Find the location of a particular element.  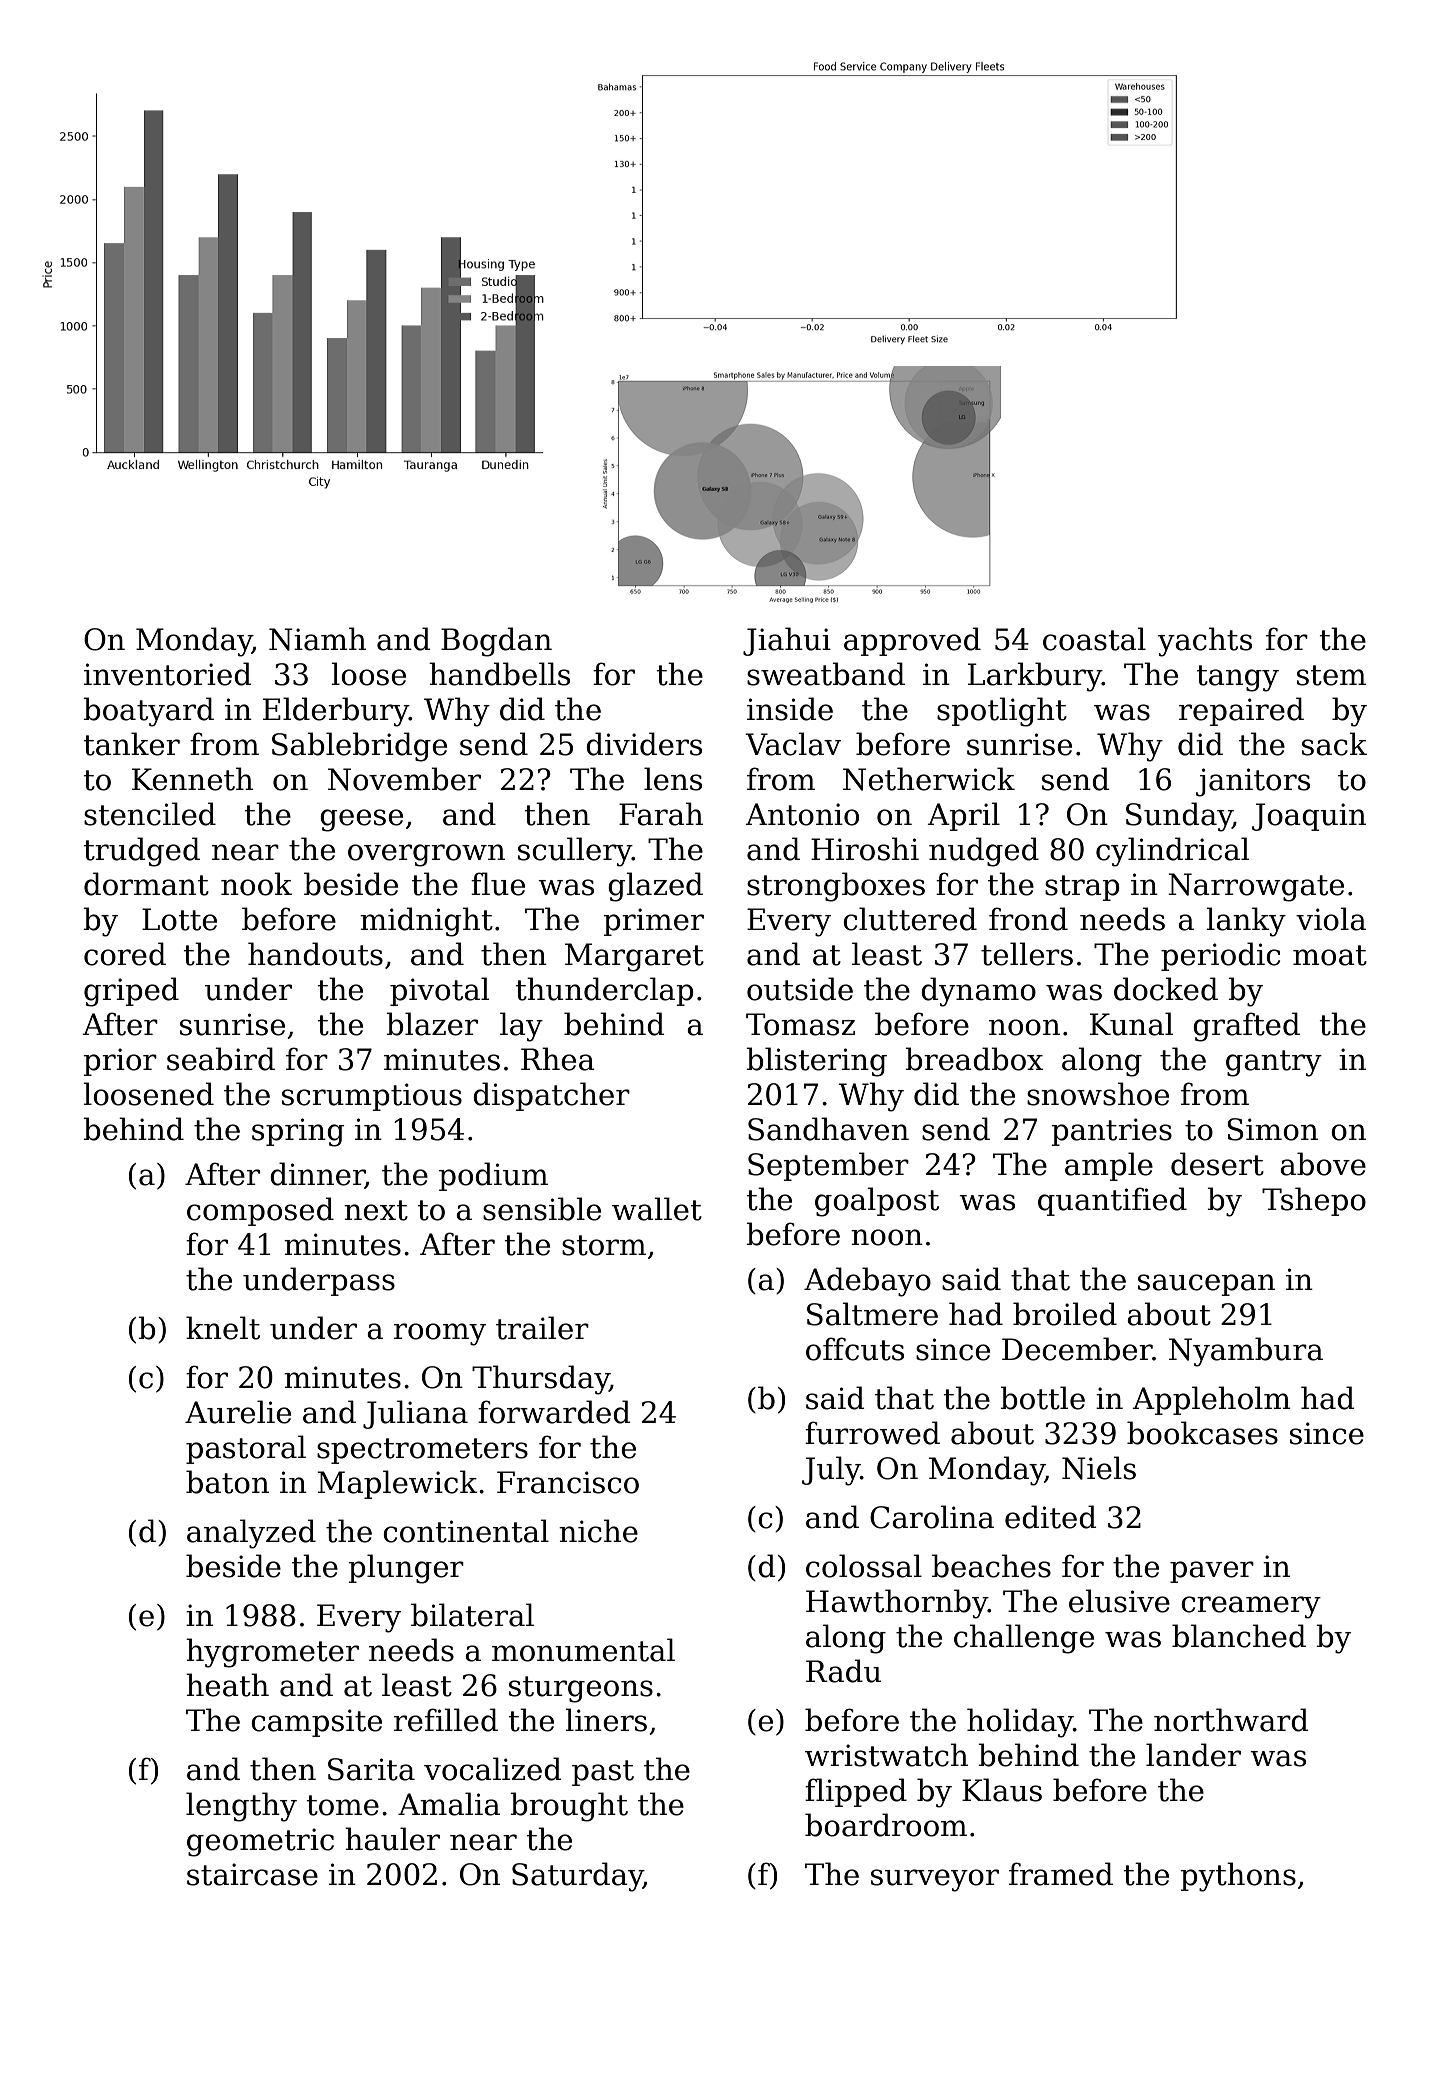

Joaquin is located at coordinates (1309, 817).
